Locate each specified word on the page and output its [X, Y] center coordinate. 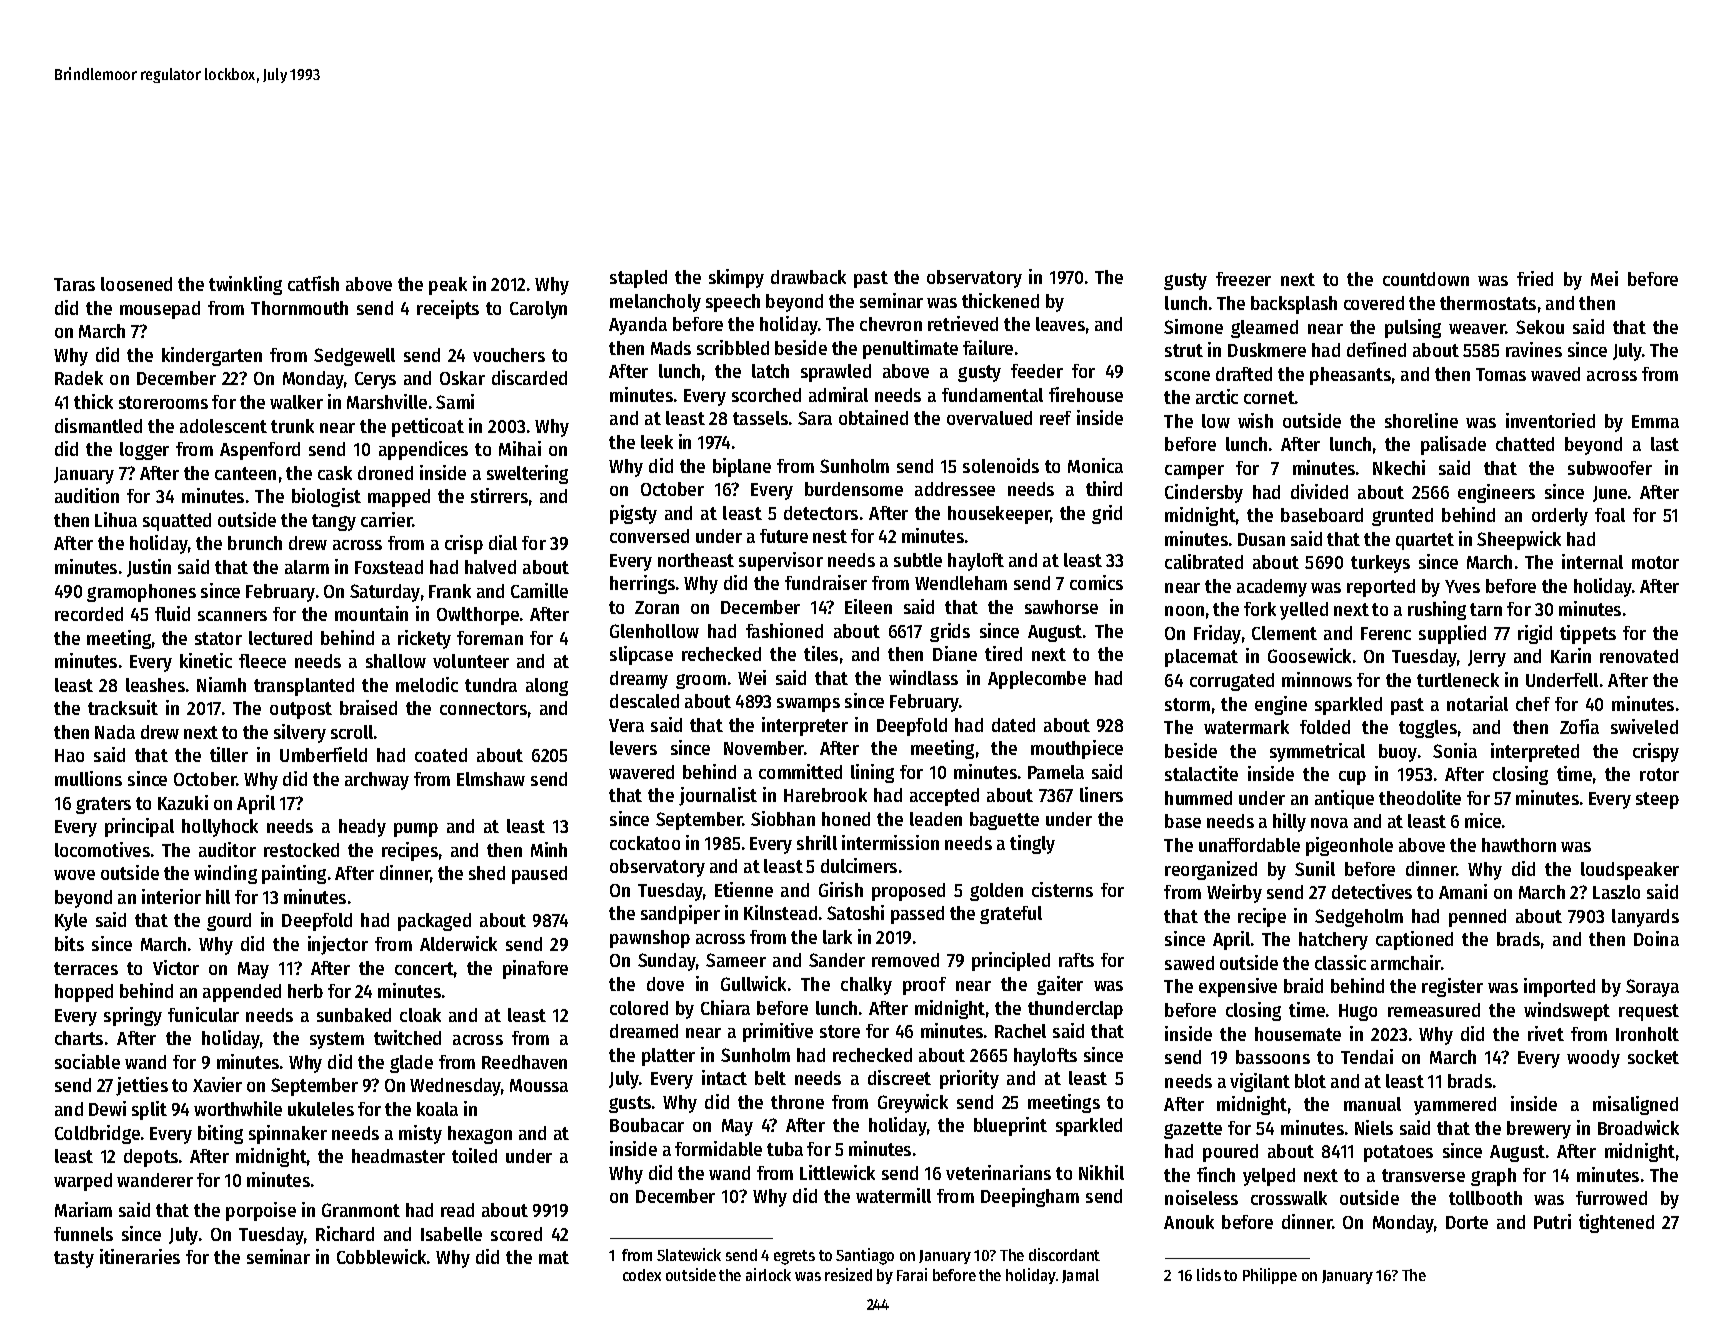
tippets [1588, 634]
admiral [838, 394]
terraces [86, 968]
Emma [1655, 421]
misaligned [1635, 1105]
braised [368, 707]
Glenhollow [654, 631]
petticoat [428, 427]
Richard [345, 1233]
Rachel [1020, 1031]
